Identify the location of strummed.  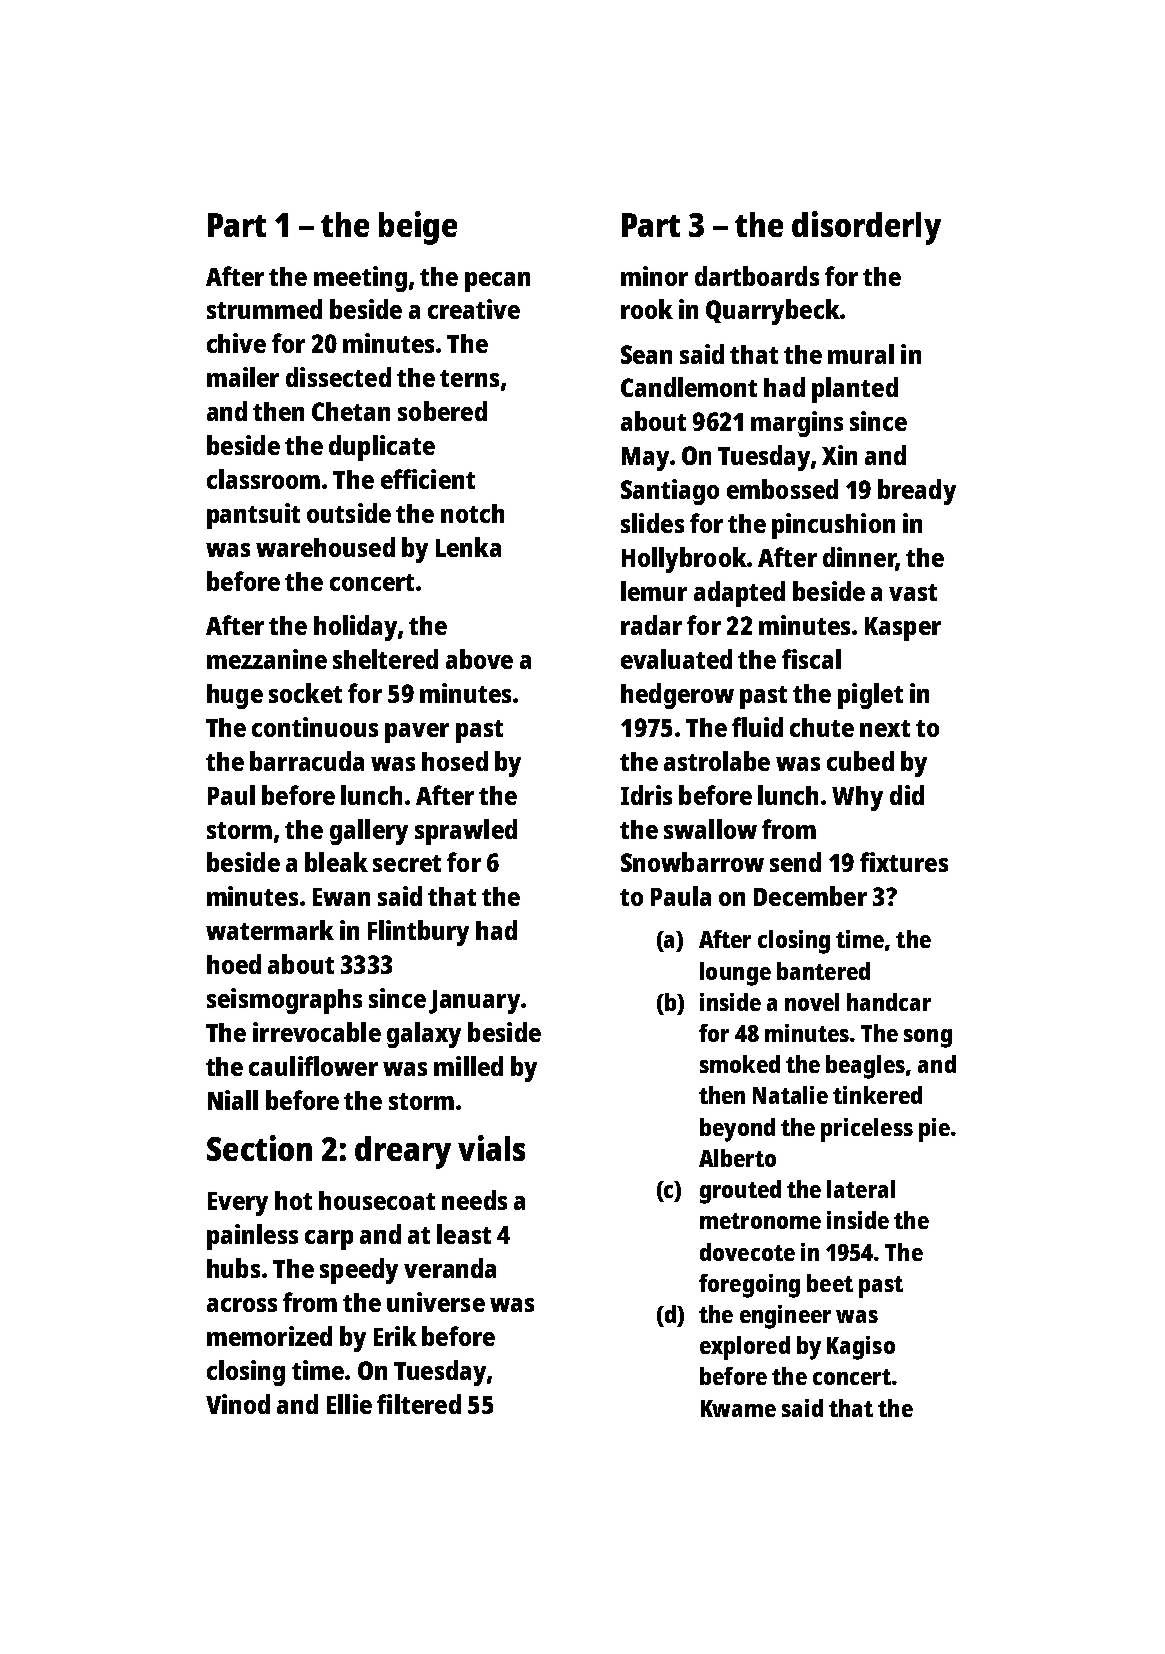
(264, 309).
